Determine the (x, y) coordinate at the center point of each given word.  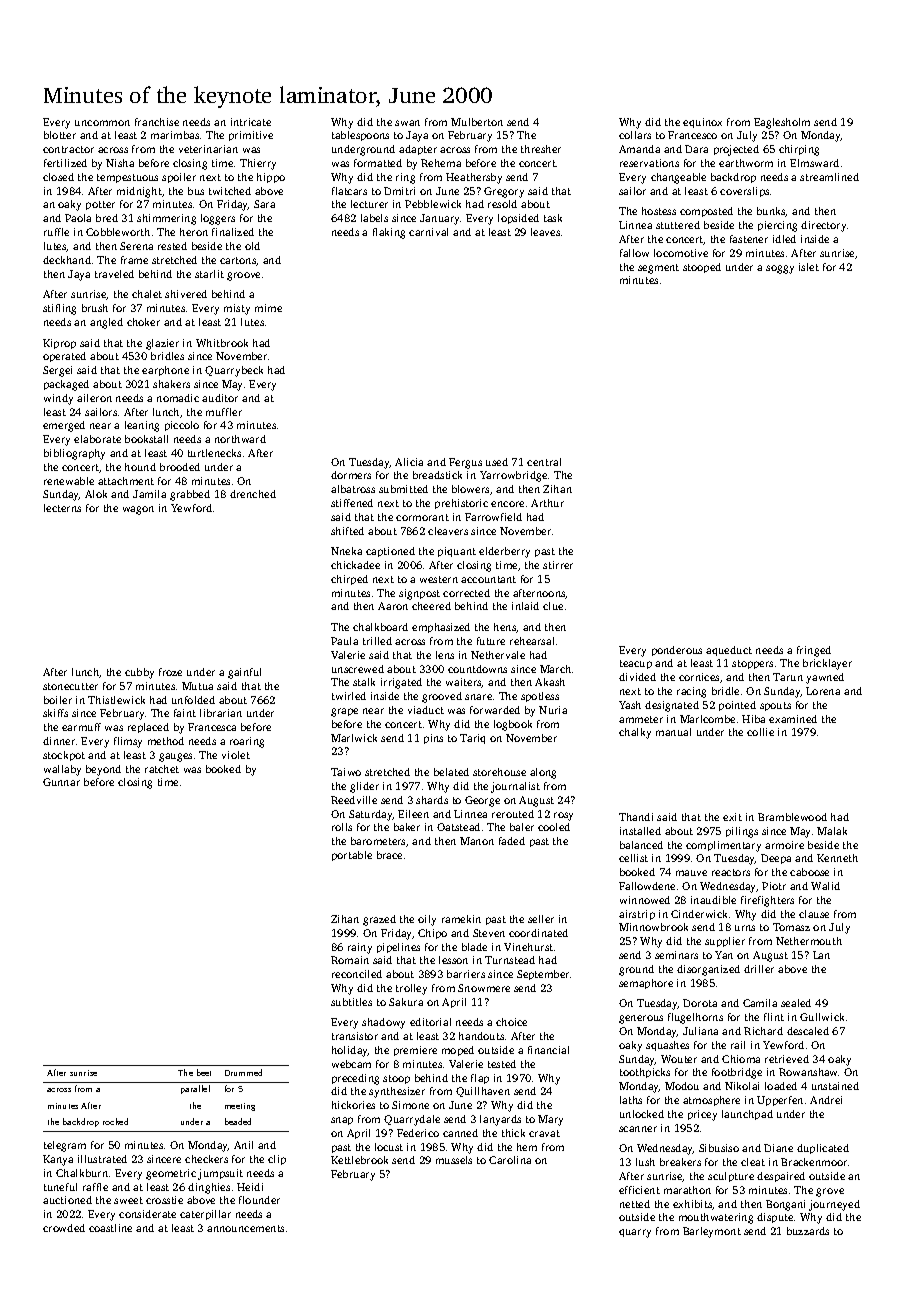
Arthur (547, 503)
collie (760, 732)
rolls (342, 827)
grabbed (190, 495)
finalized (233, 232)
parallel (195, 1089)
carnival (428, 232)
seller (541, 919)
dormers (351, 475)
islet (809, 267)
